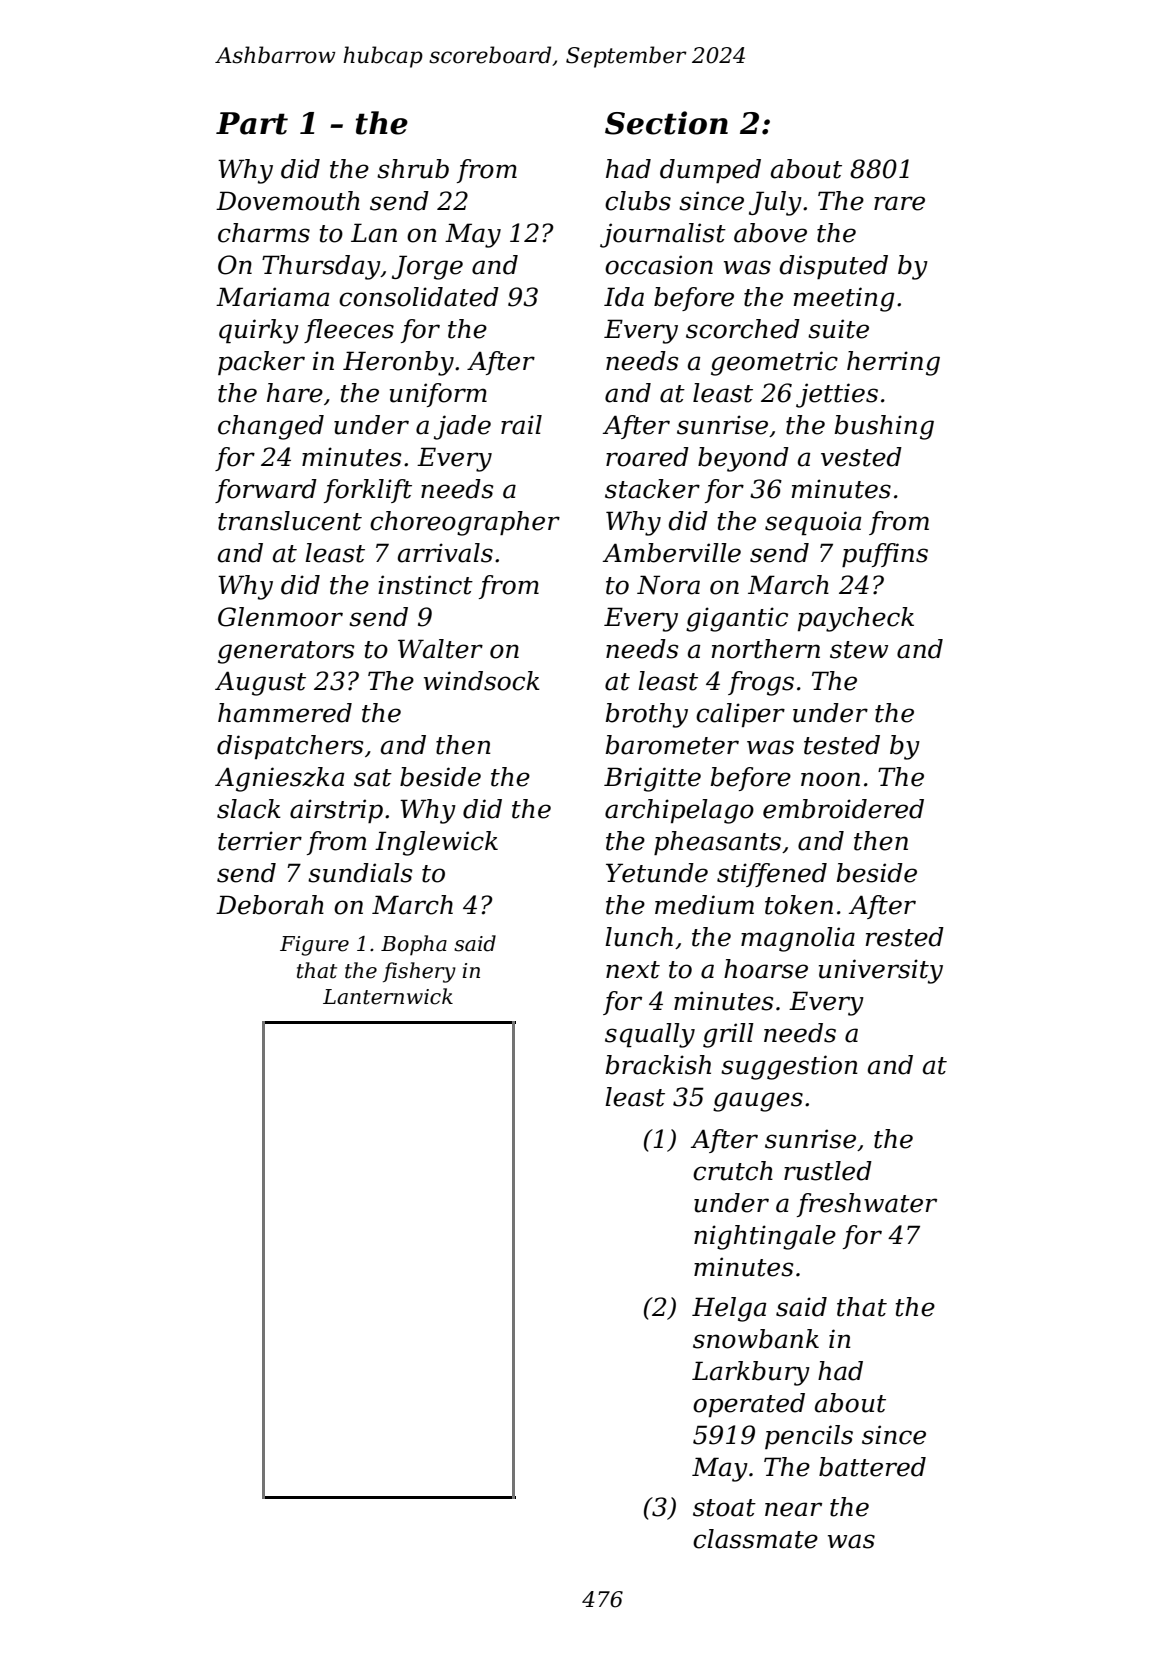 The height and width of the screenshot is (1654, 1165). I want to click on Helga, so click(729, 1309).
